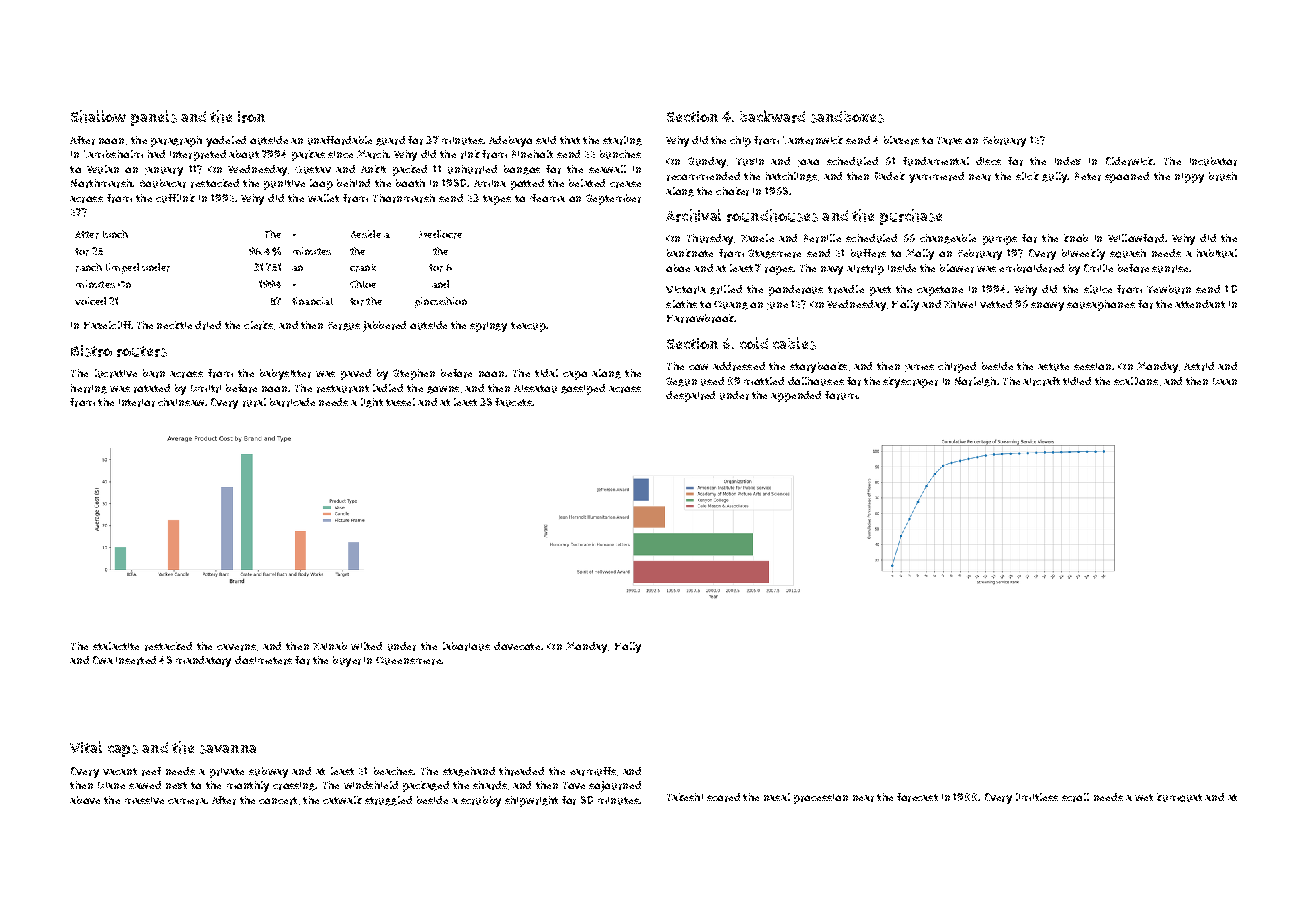  Describe the element at coordinates (570, 140) in the page. I see `that` at that location.
